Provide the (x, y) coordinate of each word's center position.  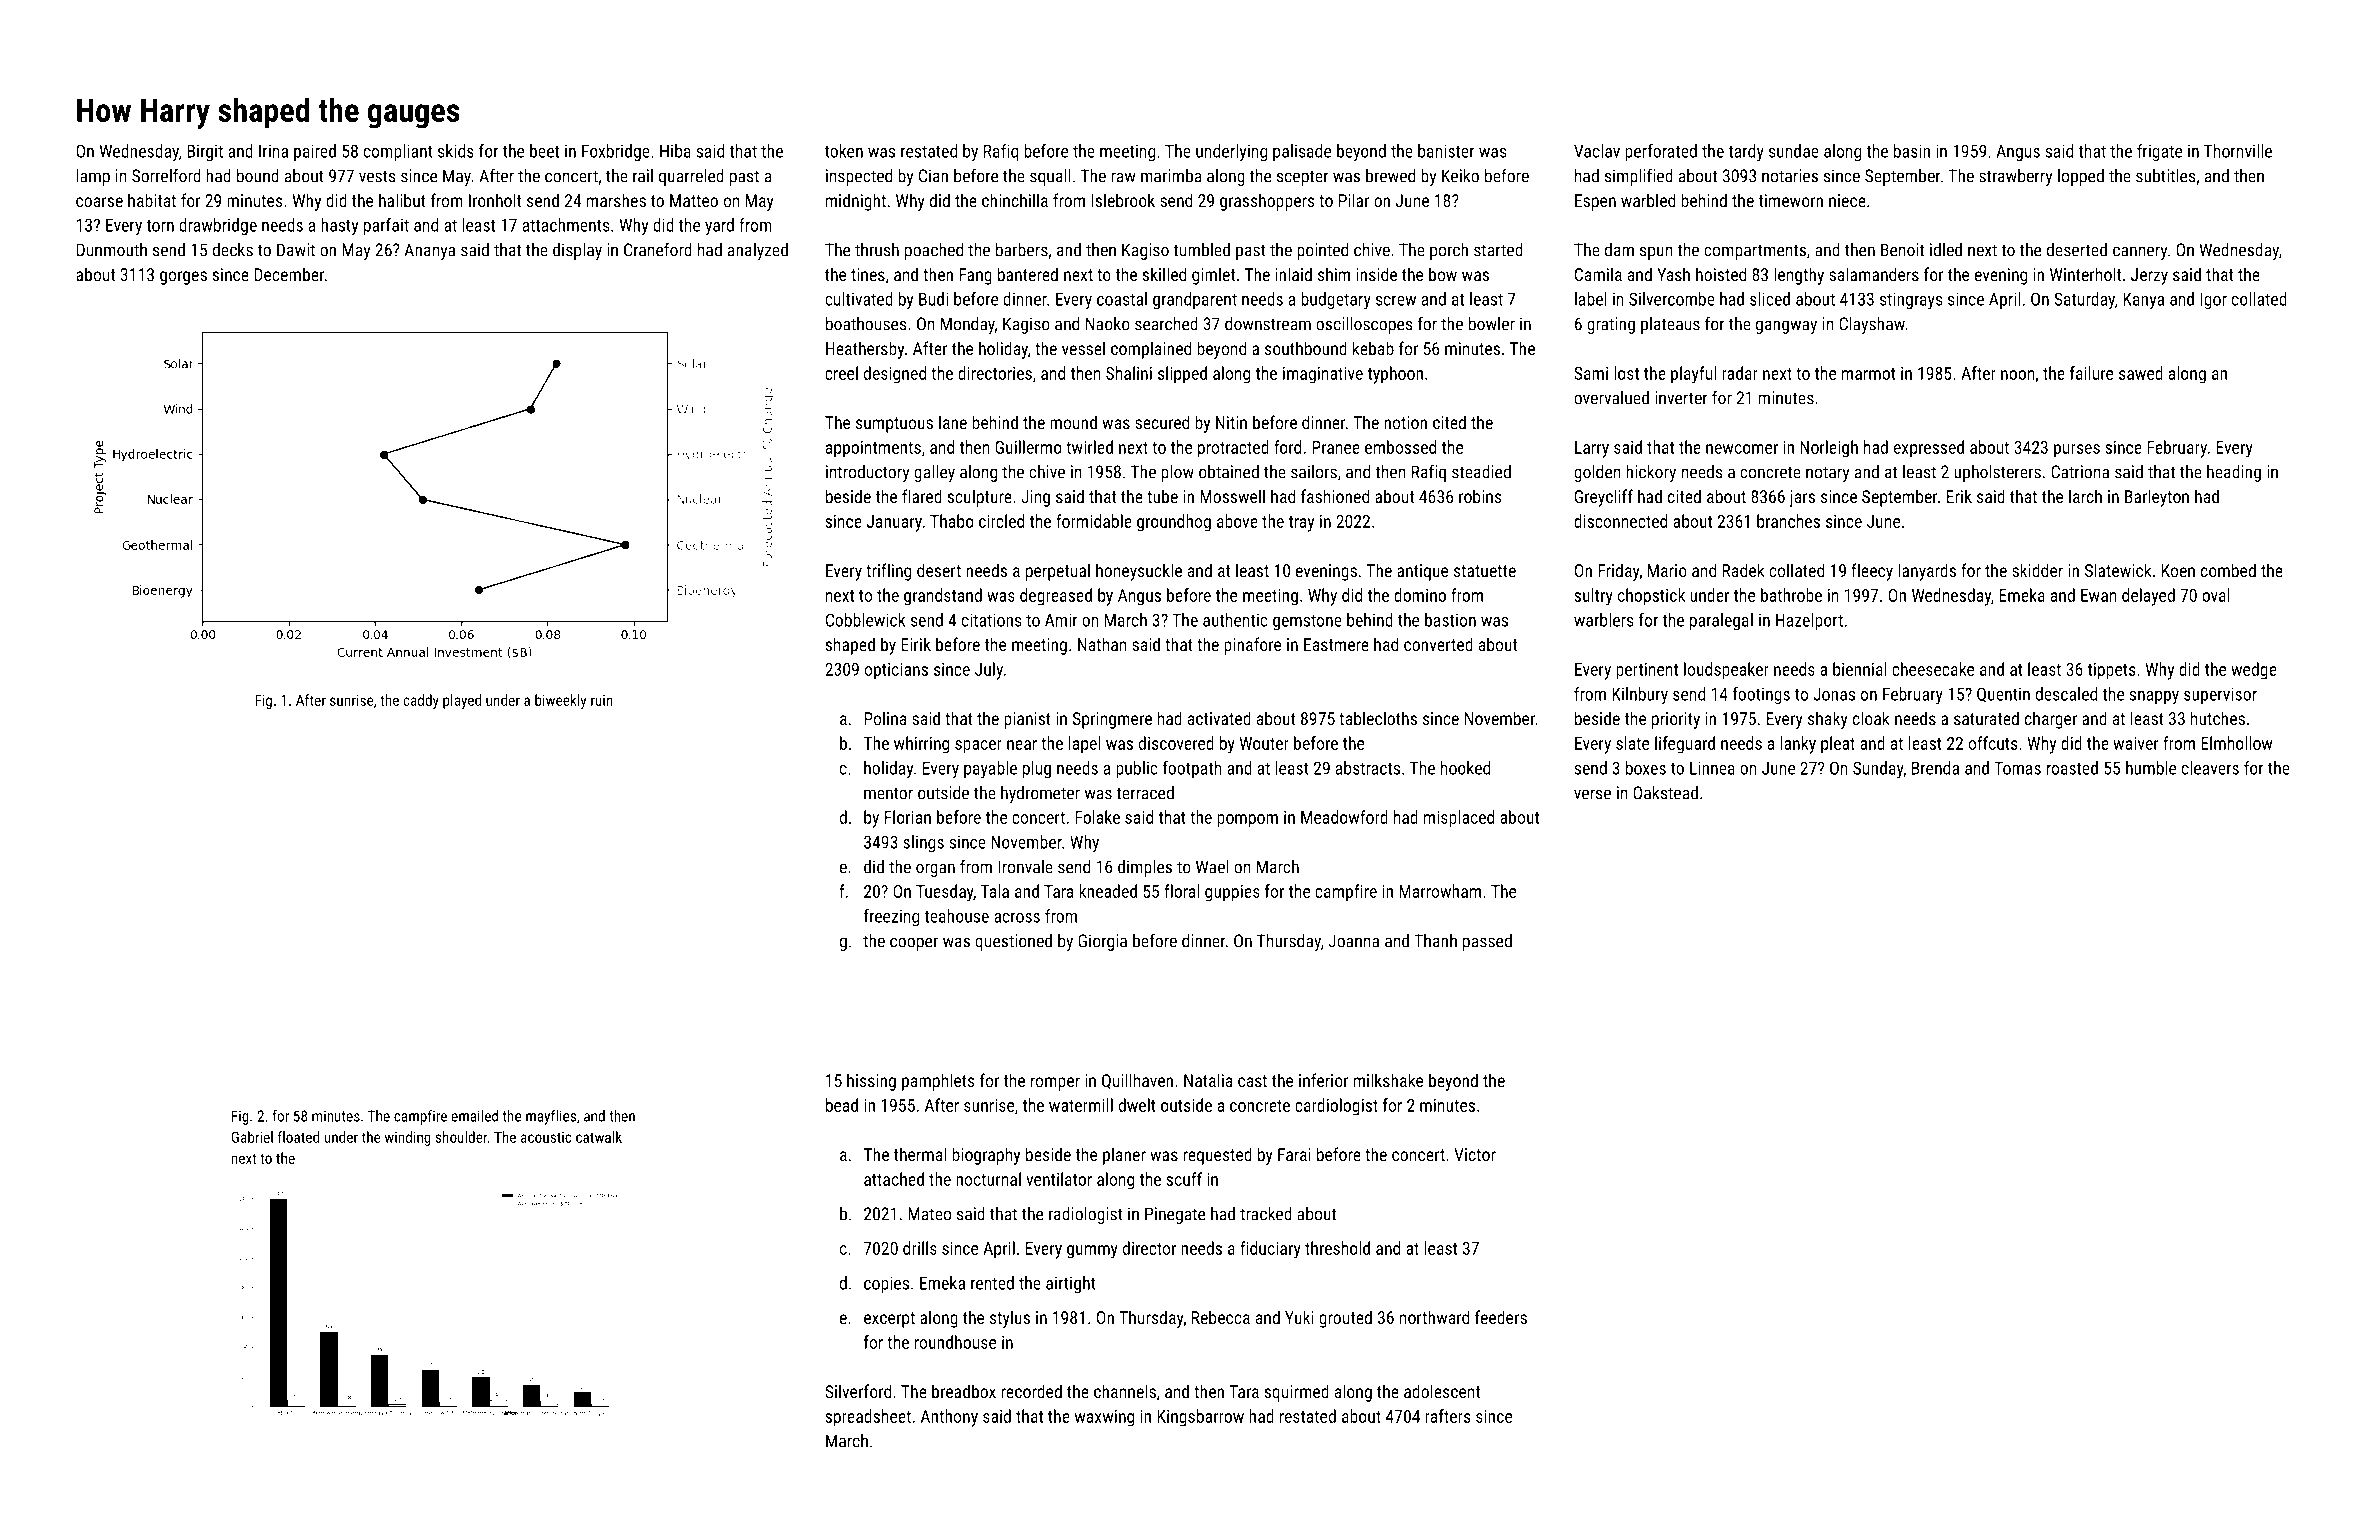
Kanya (2143, 301)
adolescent (1442, 1391)
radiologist (1086, 1215)
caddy (421, 701)
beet (544, 151)
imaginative (1323, 375)
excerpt (889, 1320)
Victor (1475, 1154)
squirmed (1296, 1393)
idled (1946, 250)
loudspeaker (1726, 671)
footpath (1192, 769)
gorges (183, 278)
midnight (856, 202)
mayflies (551, 1117)
